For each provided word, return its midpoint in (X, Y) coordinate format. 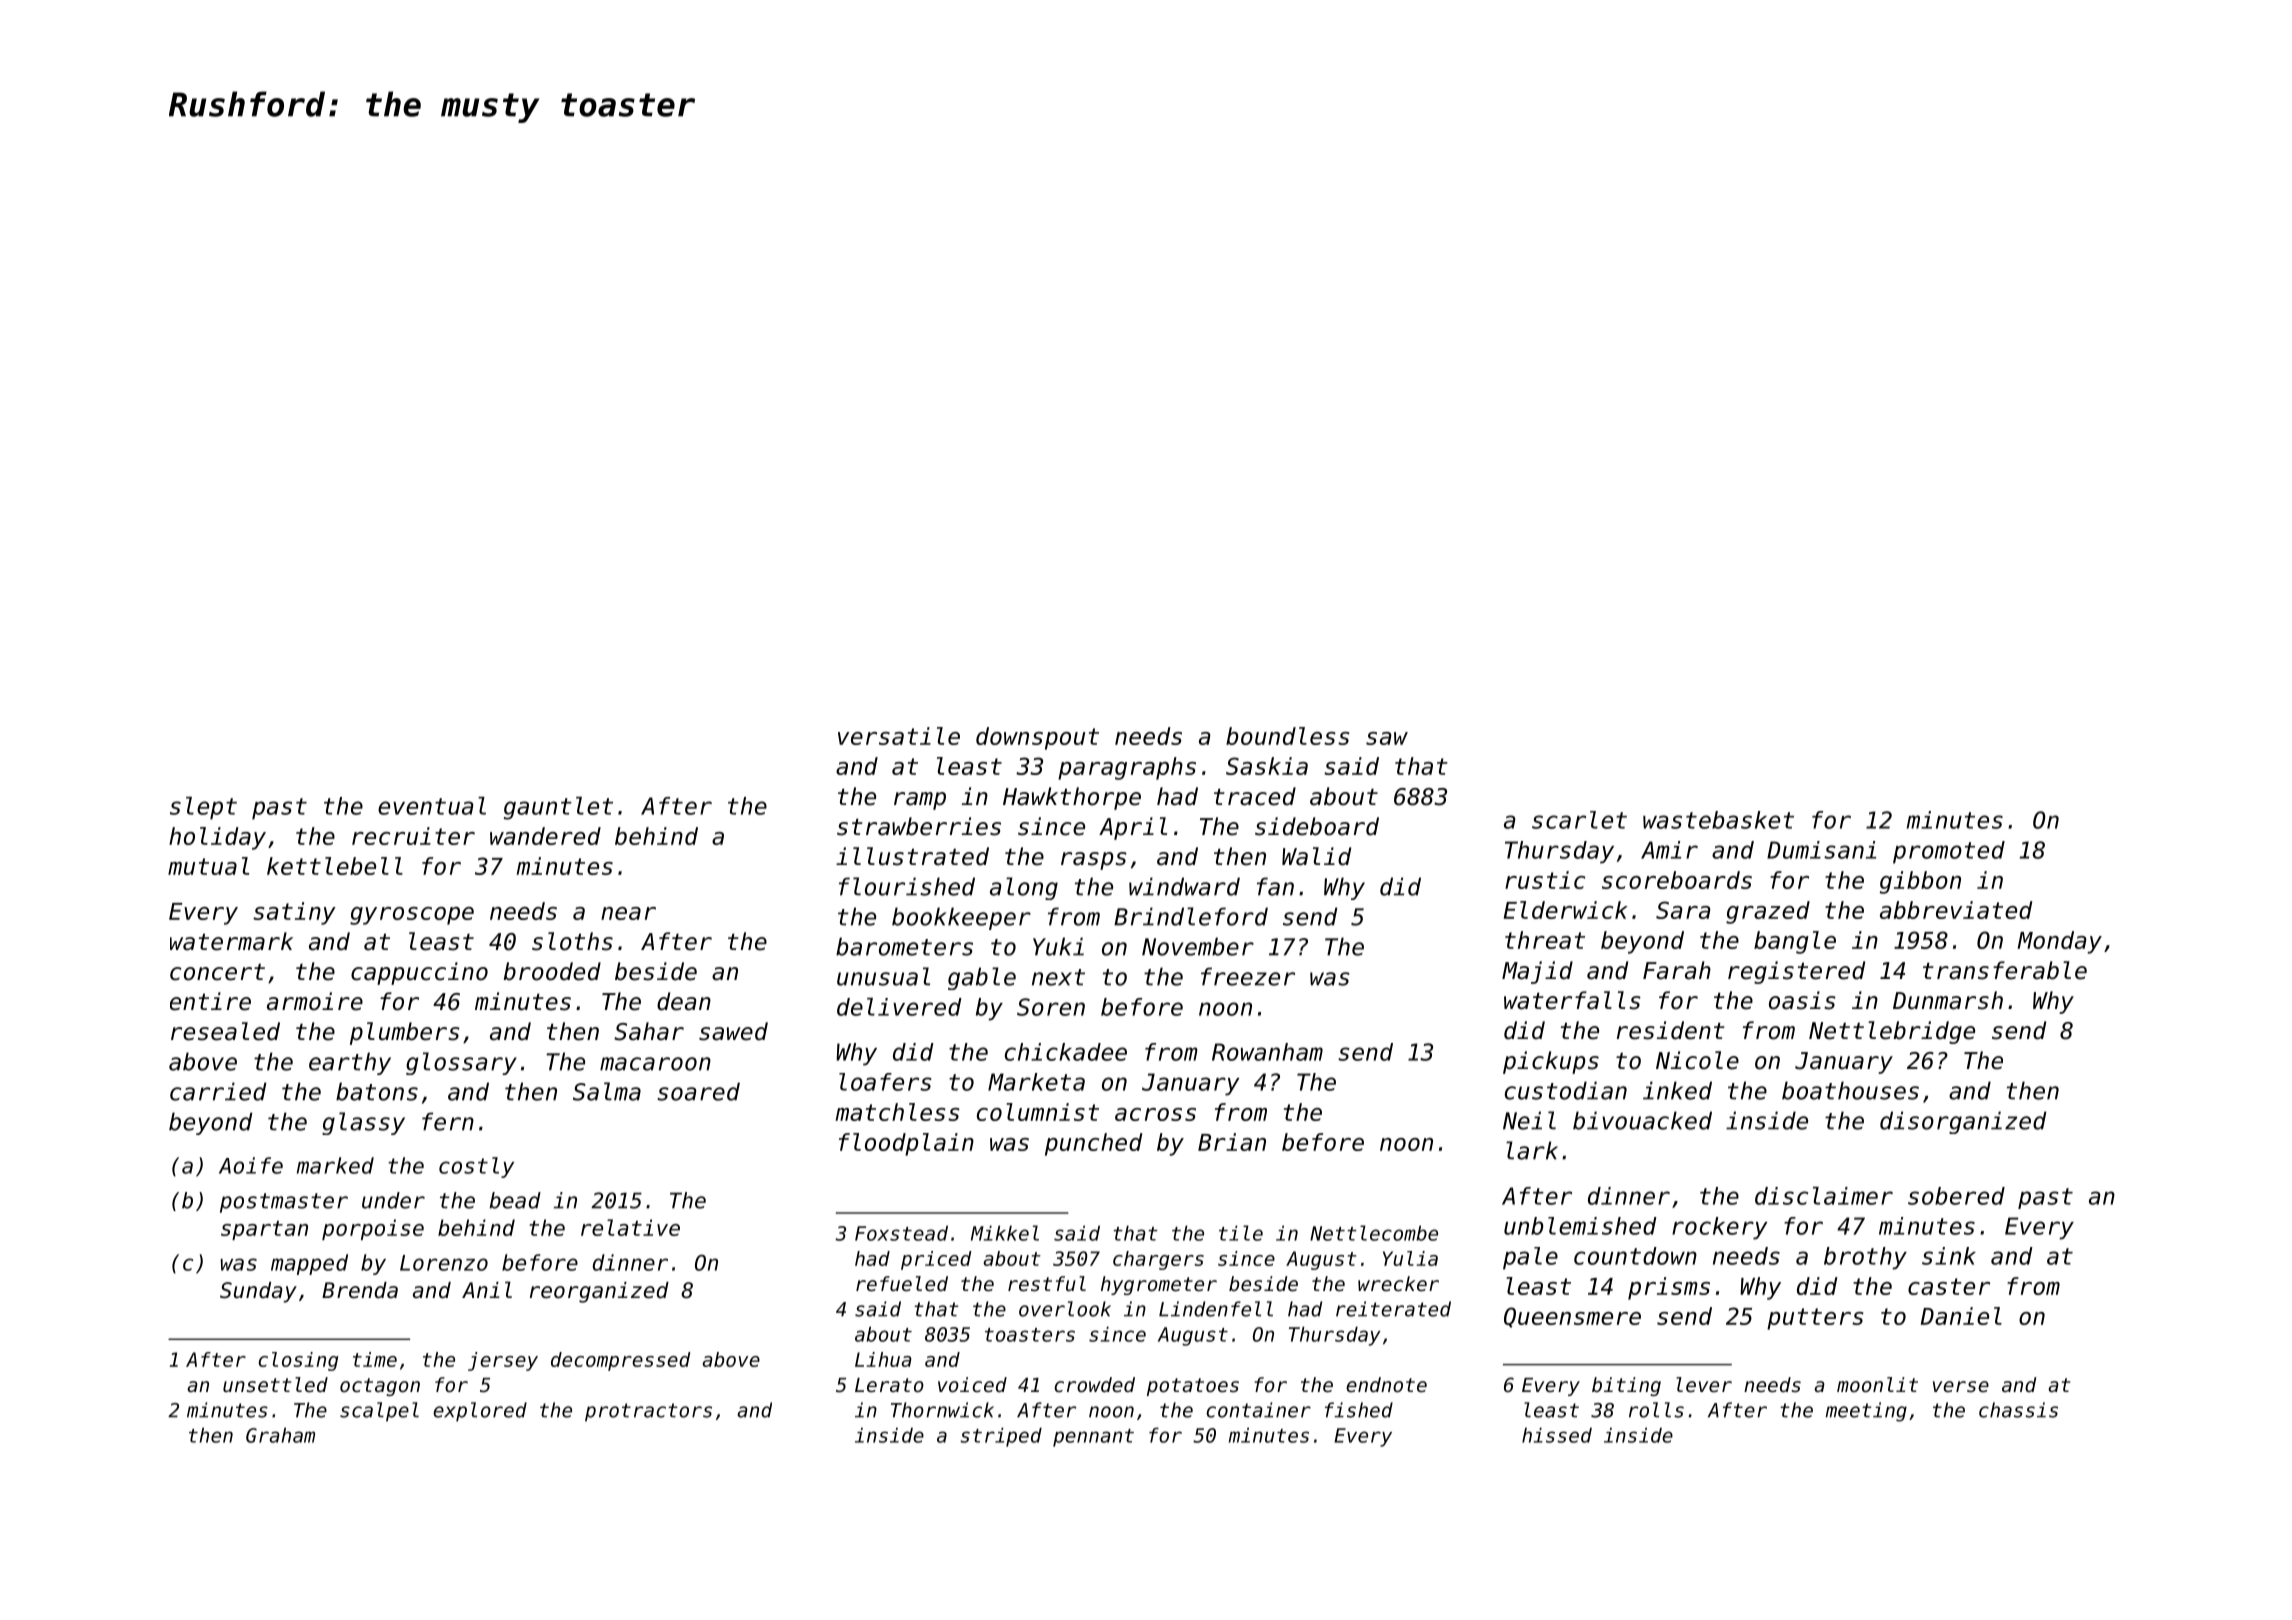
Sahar (649, 1031)
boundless (1287, 736)
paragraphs (1127, 768)
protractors (648, 1412)
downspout (1037, 738)
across (1155, 1114)
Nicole (1697, 1060)
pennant (1093, 1438)
